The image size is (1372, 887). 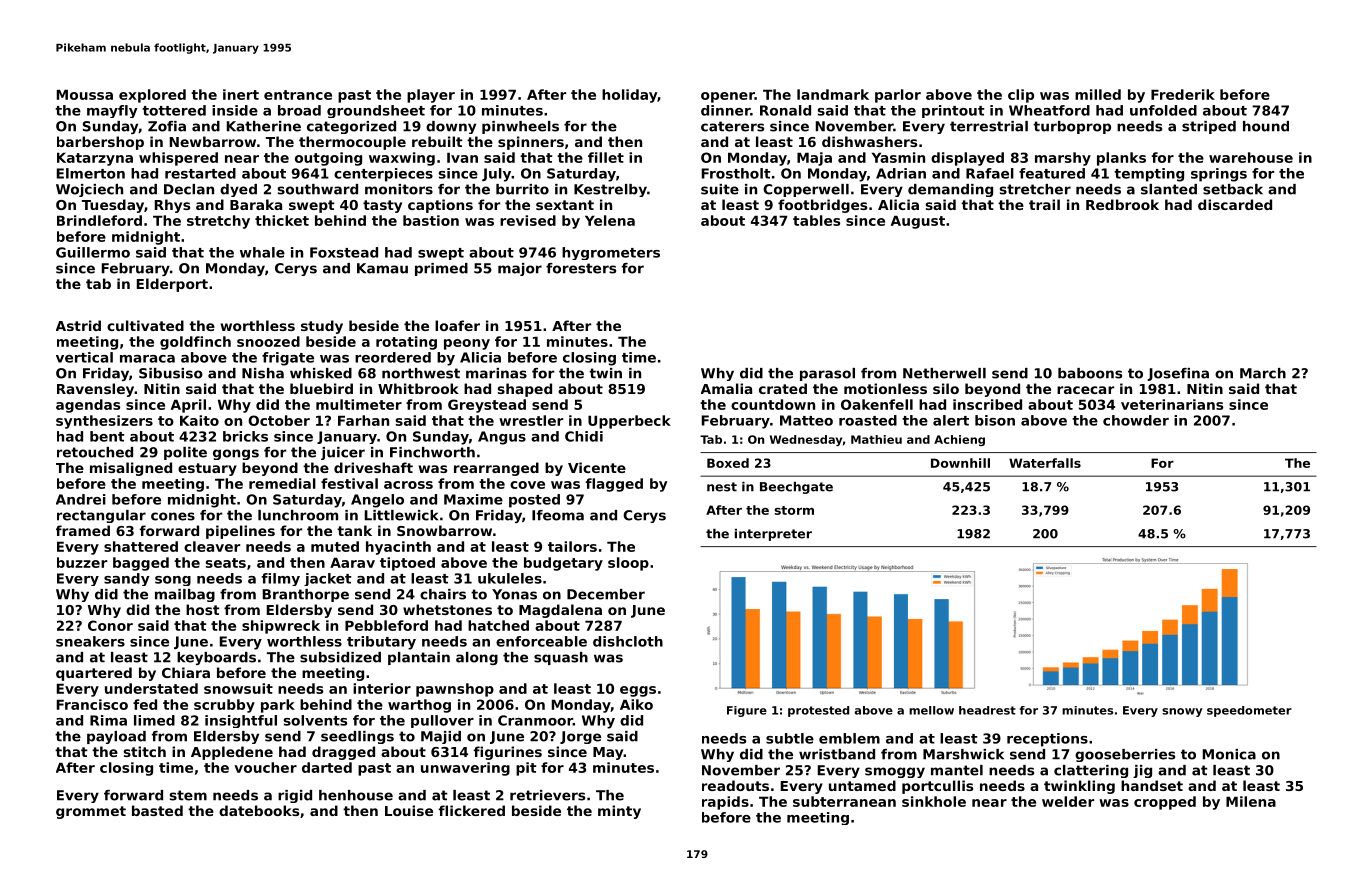 What do you see at coordinates (833, 94) in the screenshot?
I see `landmark` at bounding box center [833, 94].
